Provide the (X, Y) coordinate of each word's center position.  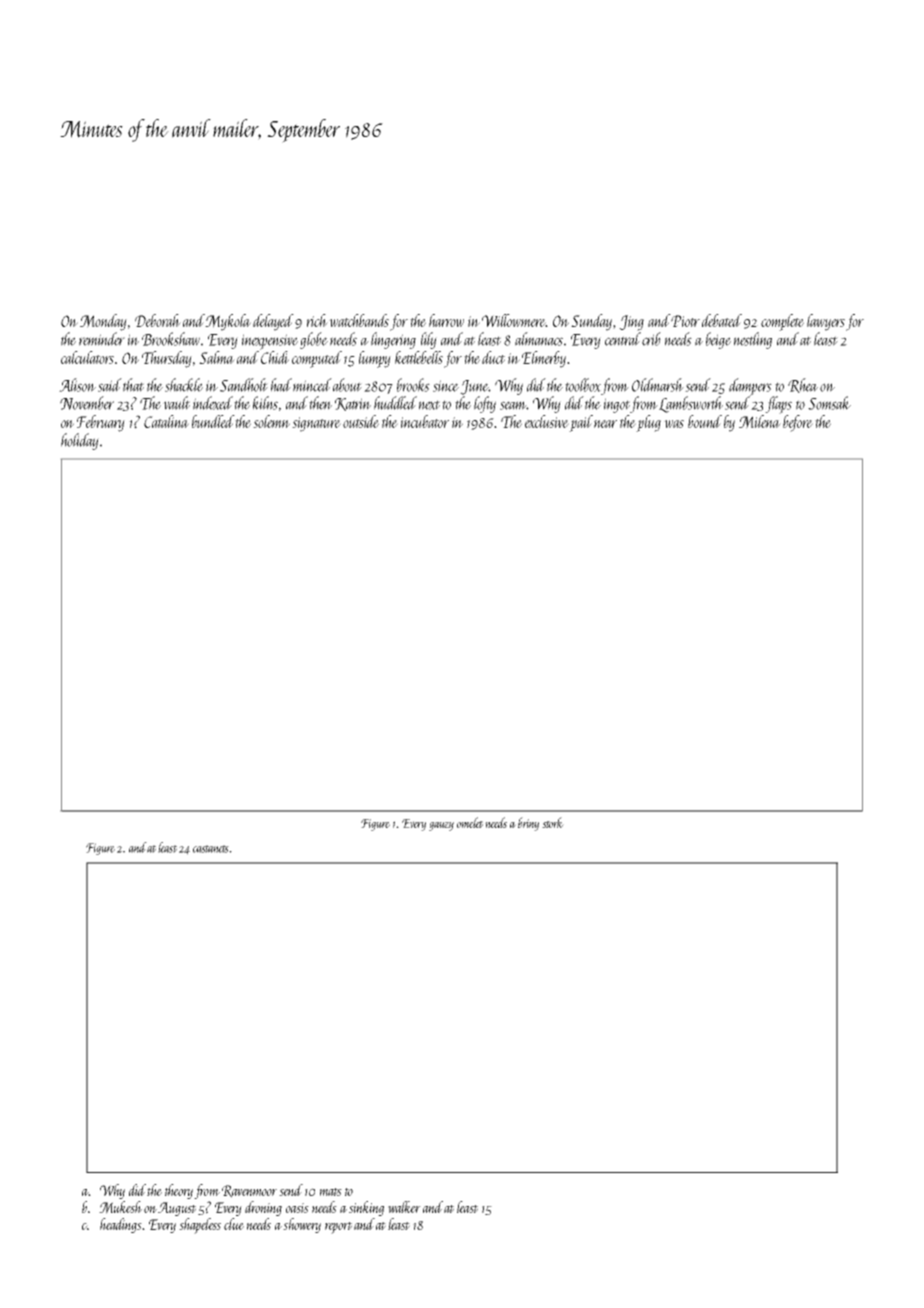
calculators (87, 357)
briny (528, 824)
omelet (470, 822)
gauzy (441, 826)
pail (581, 423)
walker (404, 1207)
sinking (366, 1208)
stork (553, 822)
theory (179, 1191)
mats (331, 1192)
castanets (211, 849)
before (798, 423)
